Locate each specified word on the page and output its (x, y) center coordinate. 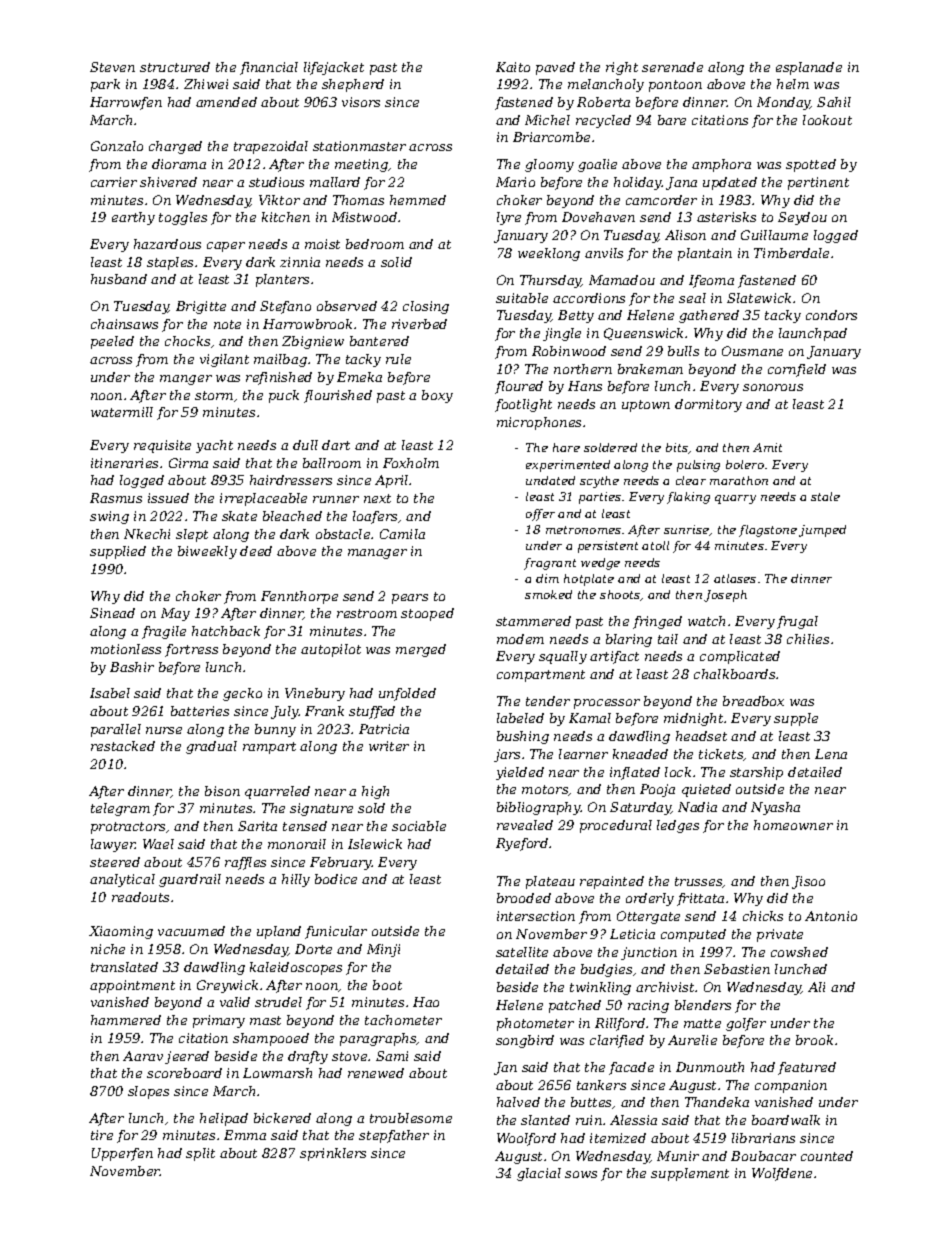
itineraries (124, 463)
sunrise (686, 529)
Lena (831, 754)
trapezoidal (271, 147)
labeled (520, 718)
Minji (383, 950)
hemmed (418, 200)
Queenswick (643, 334)
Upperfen (122, 1154)
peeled (112, 342)
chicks (763, 916)
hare (566, 447)
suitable (522, 298)
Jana (681, 183)
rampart (269, 748)
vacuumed (191, 931)
